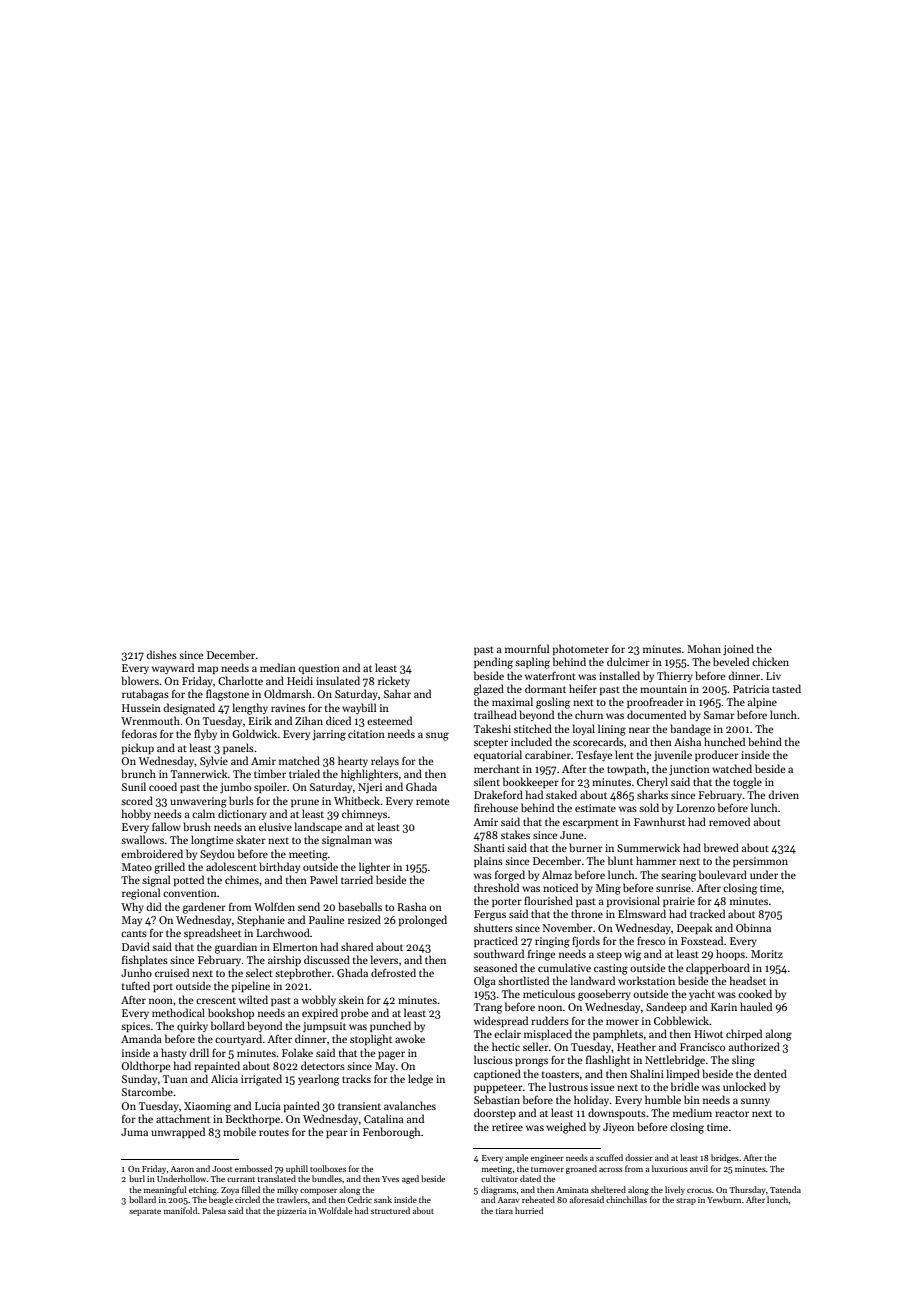  Describe the element at coordinates (141, 1038) in the screenshot. I see `Amanda` at that location.
